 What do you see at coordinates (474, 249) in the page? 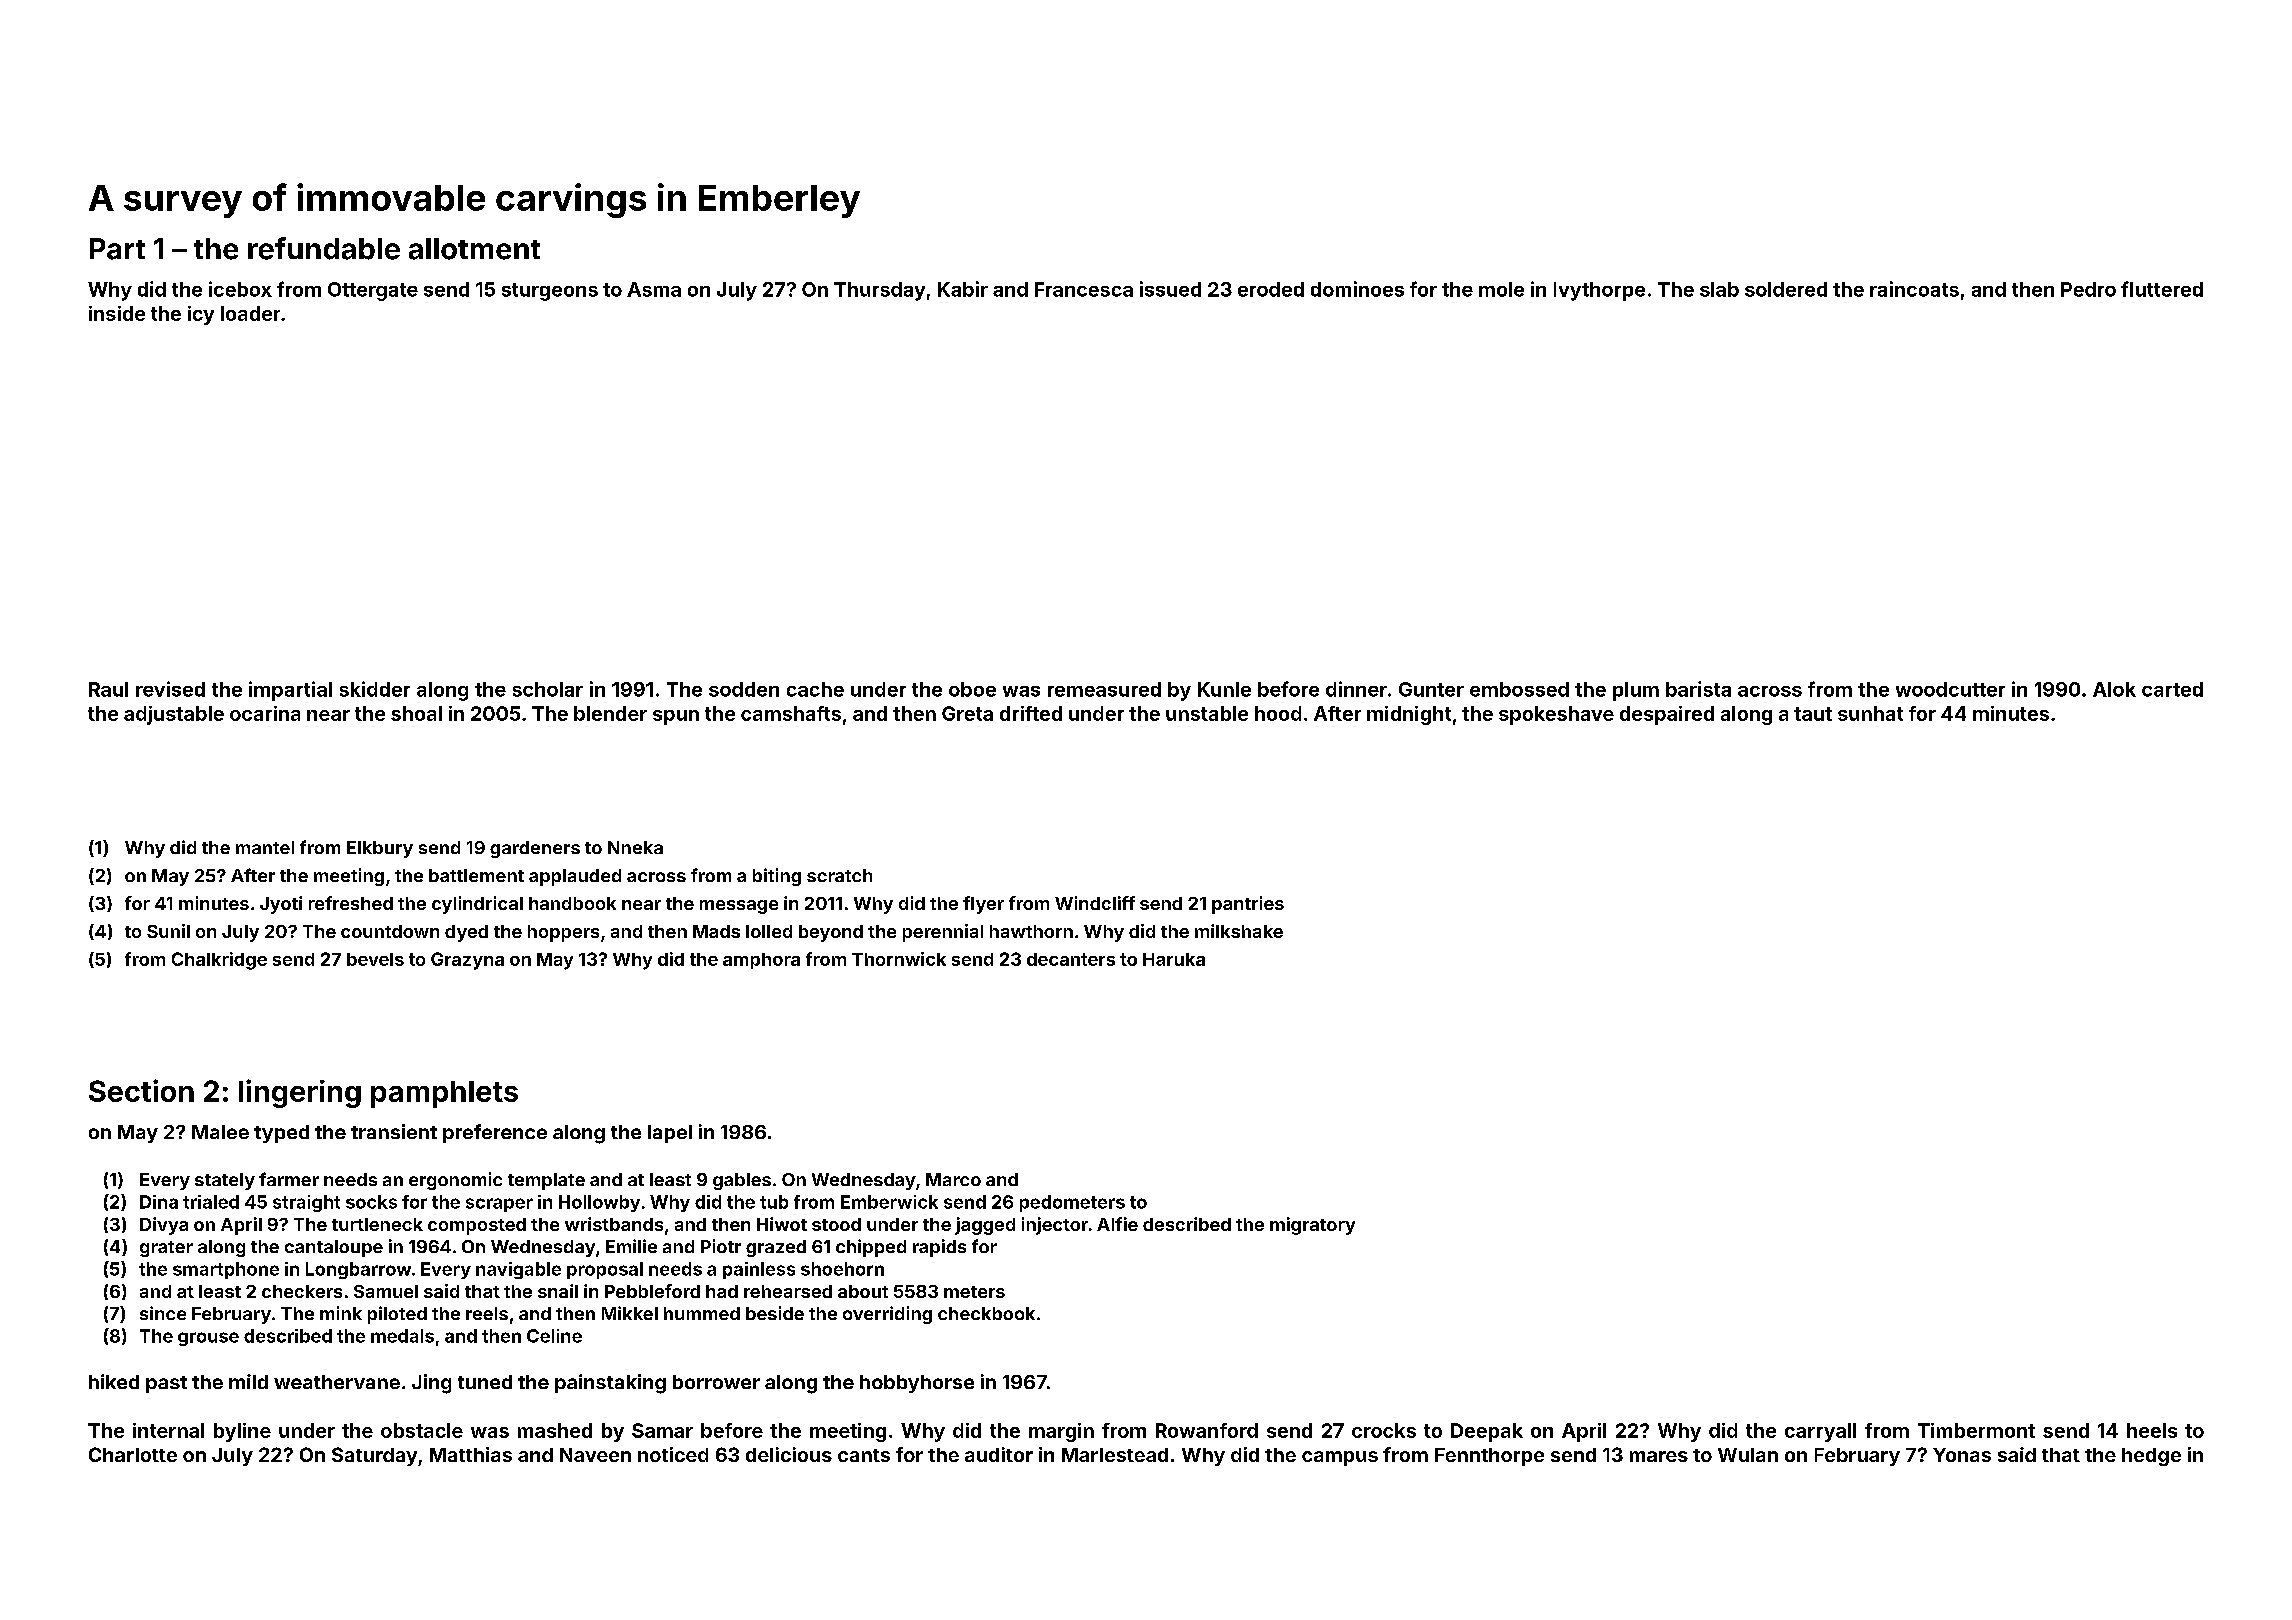
I see `allotment` at bounding box center [474, 249].
